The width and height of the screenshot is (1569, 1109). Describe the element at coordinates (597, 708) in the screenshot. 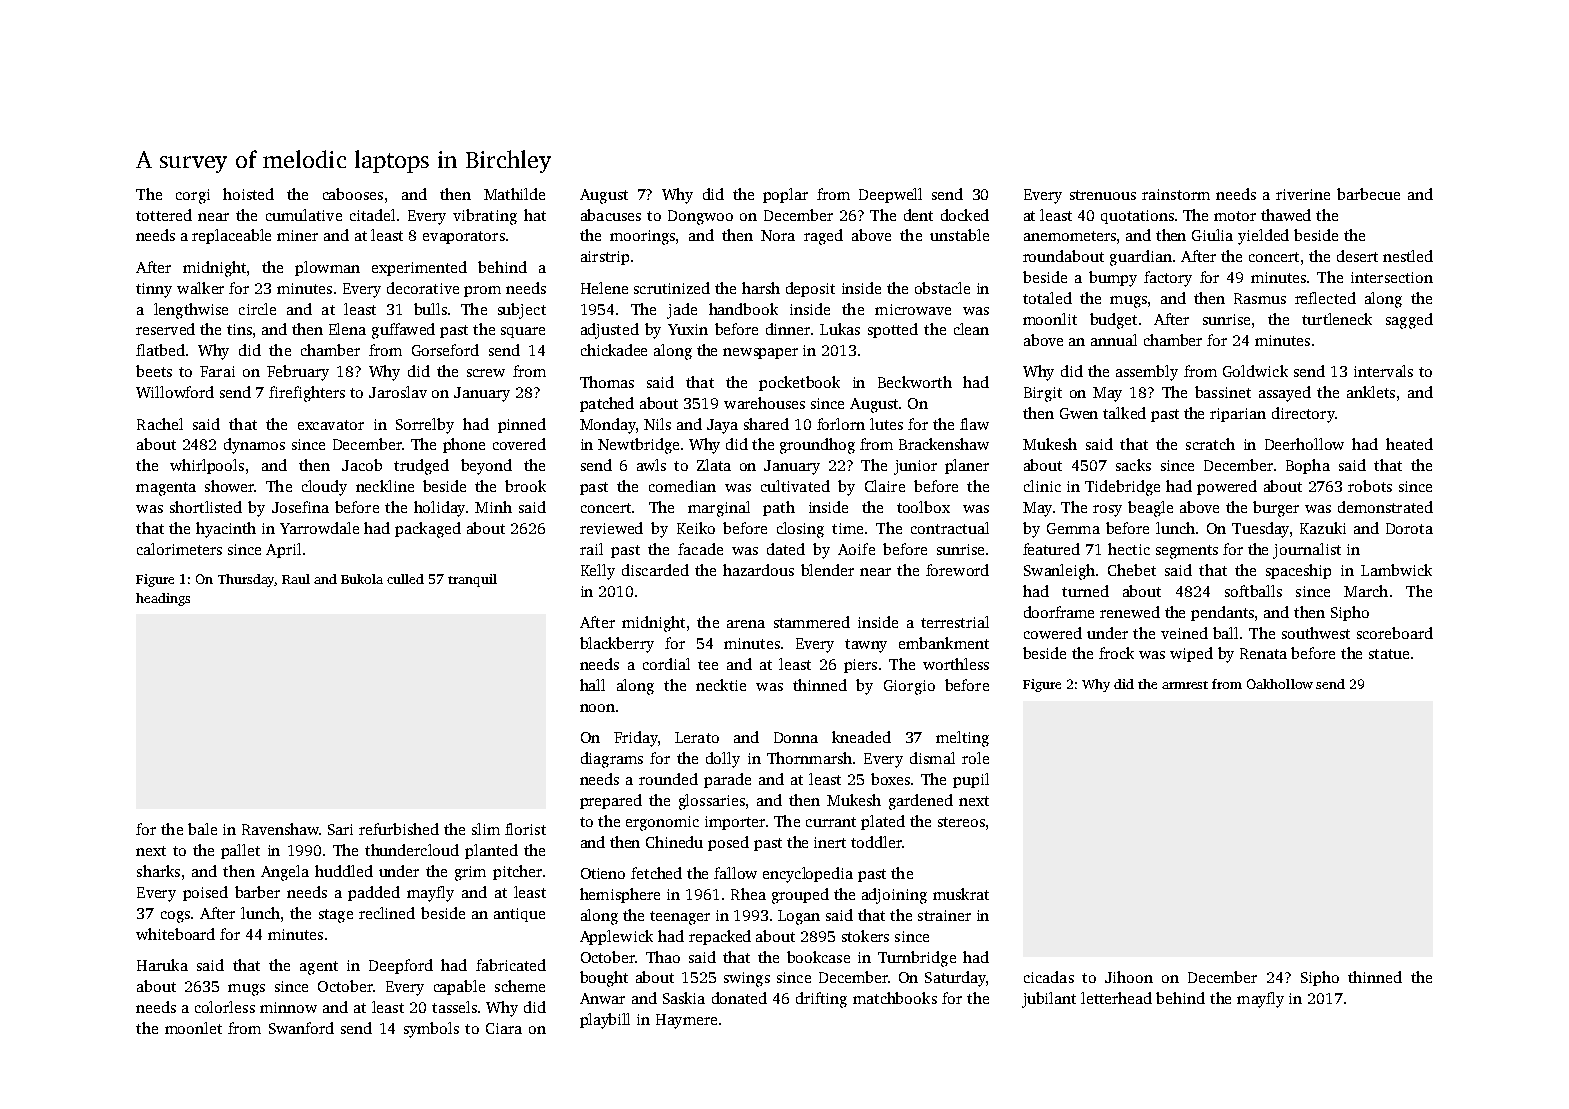

I see `noon` at that location.
